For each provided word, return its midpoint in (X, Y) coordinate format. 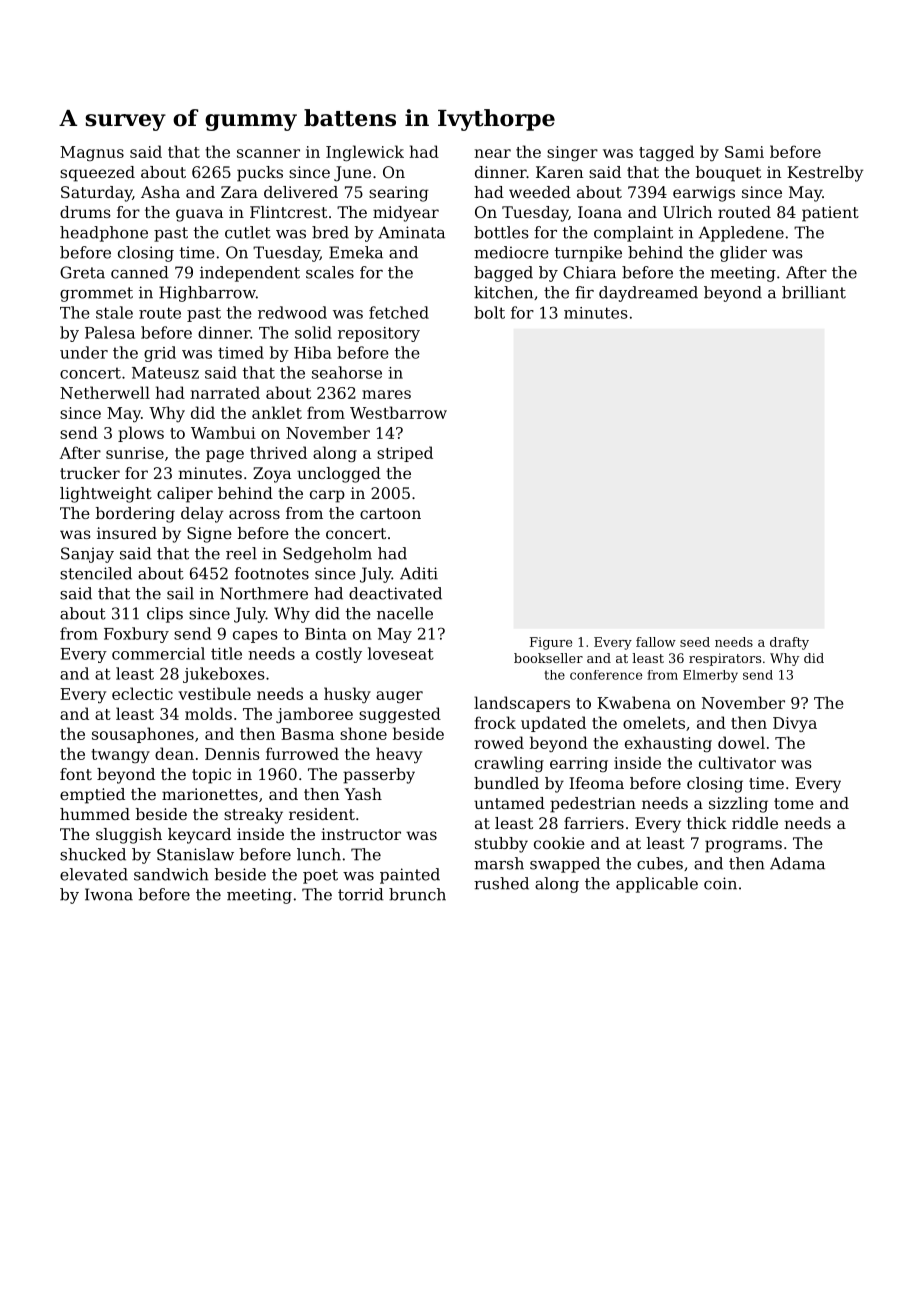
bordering (135, 515)
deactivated (395, 593)
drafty (789, 643)
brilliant (814, 292)
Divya (795, 724)
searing (399, 194)
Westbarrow (398, 412)
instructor (361, 834)
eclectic (142, 693)
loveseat (401, 653)
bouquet (728, 174)
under (84, 352)
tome (794, 803)
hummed (95, 814)
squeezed (97, 174)
